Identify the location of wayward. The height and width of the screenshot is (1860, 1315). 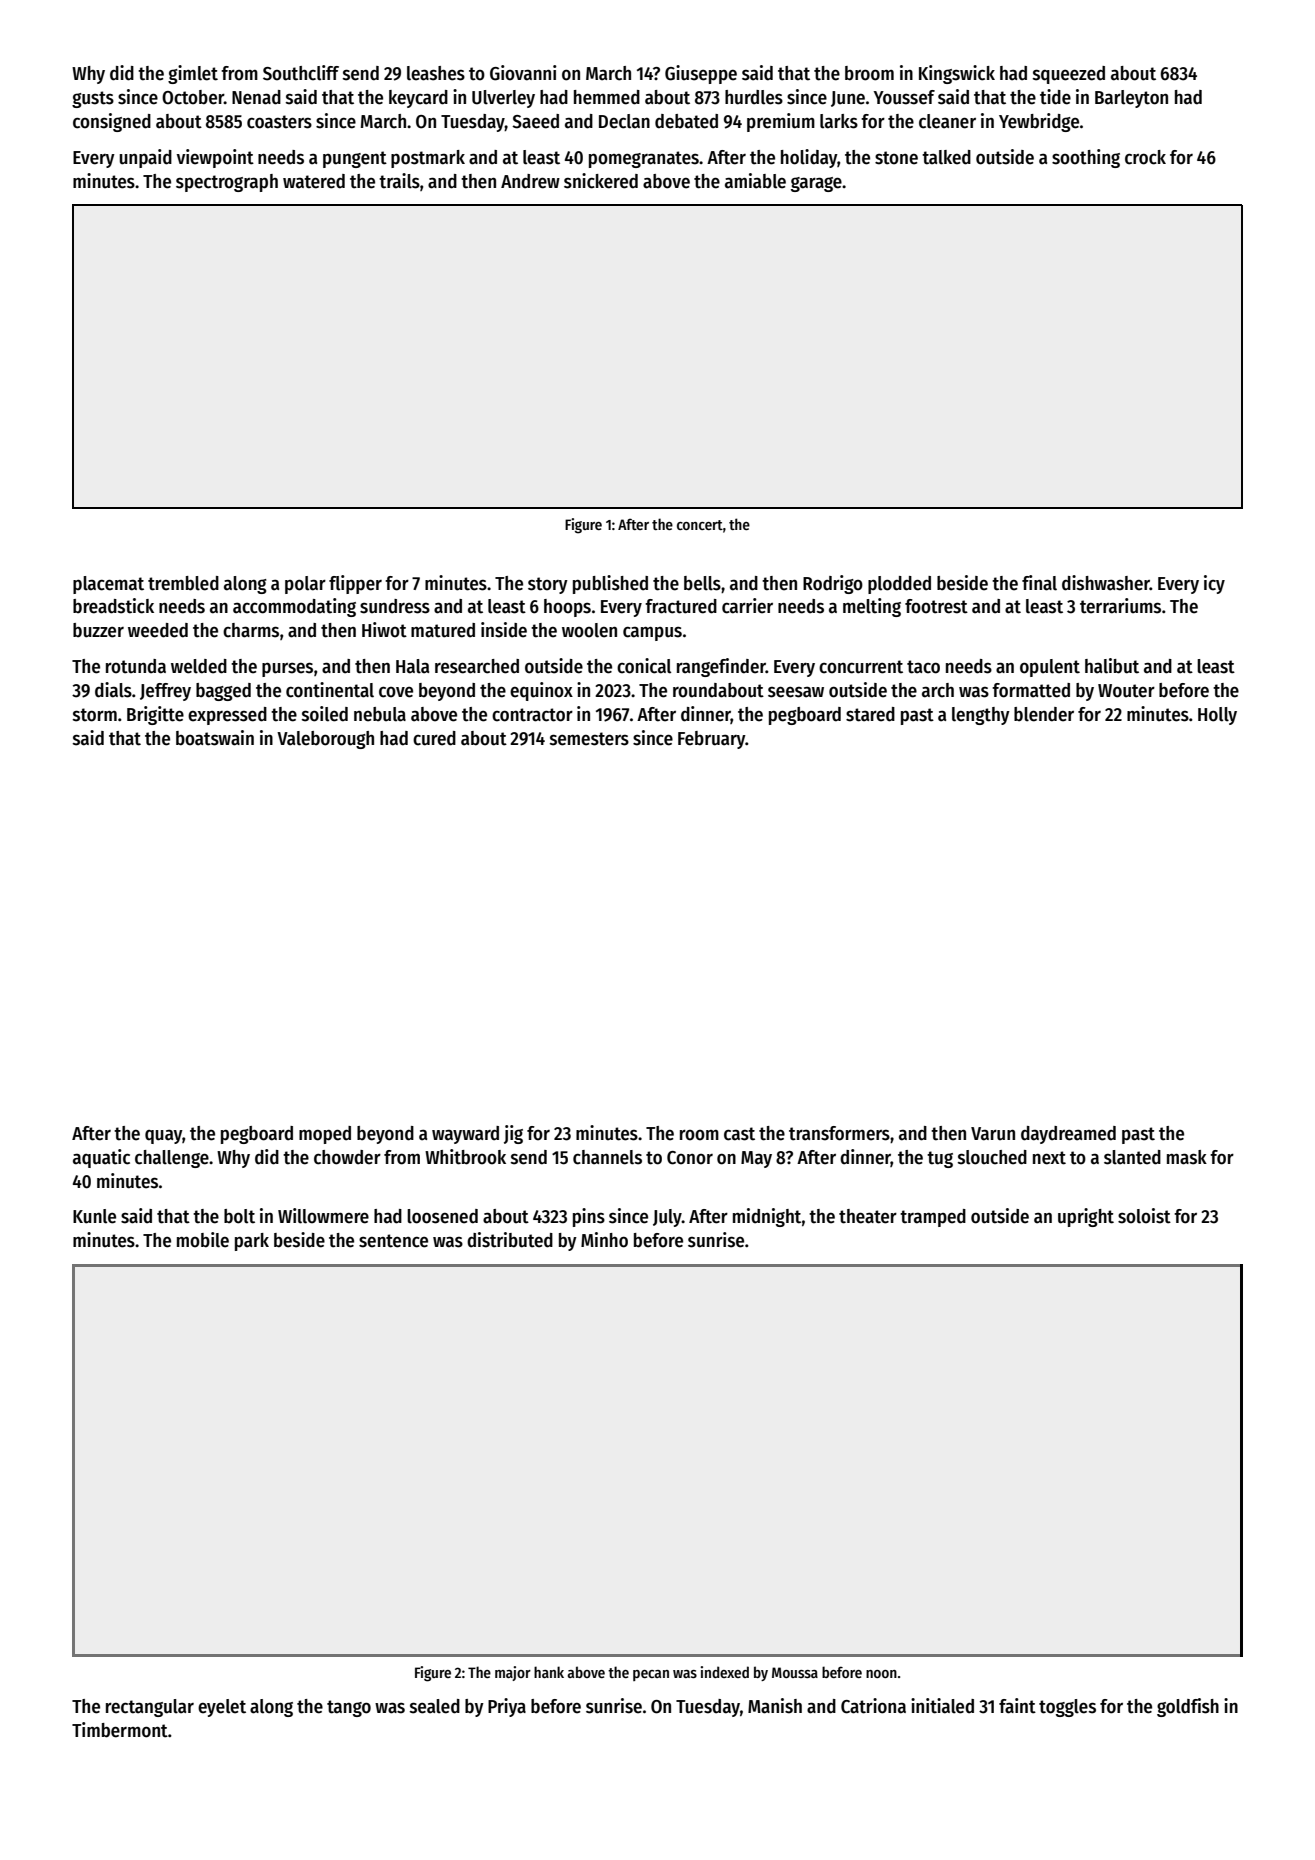
(465, 1135).
